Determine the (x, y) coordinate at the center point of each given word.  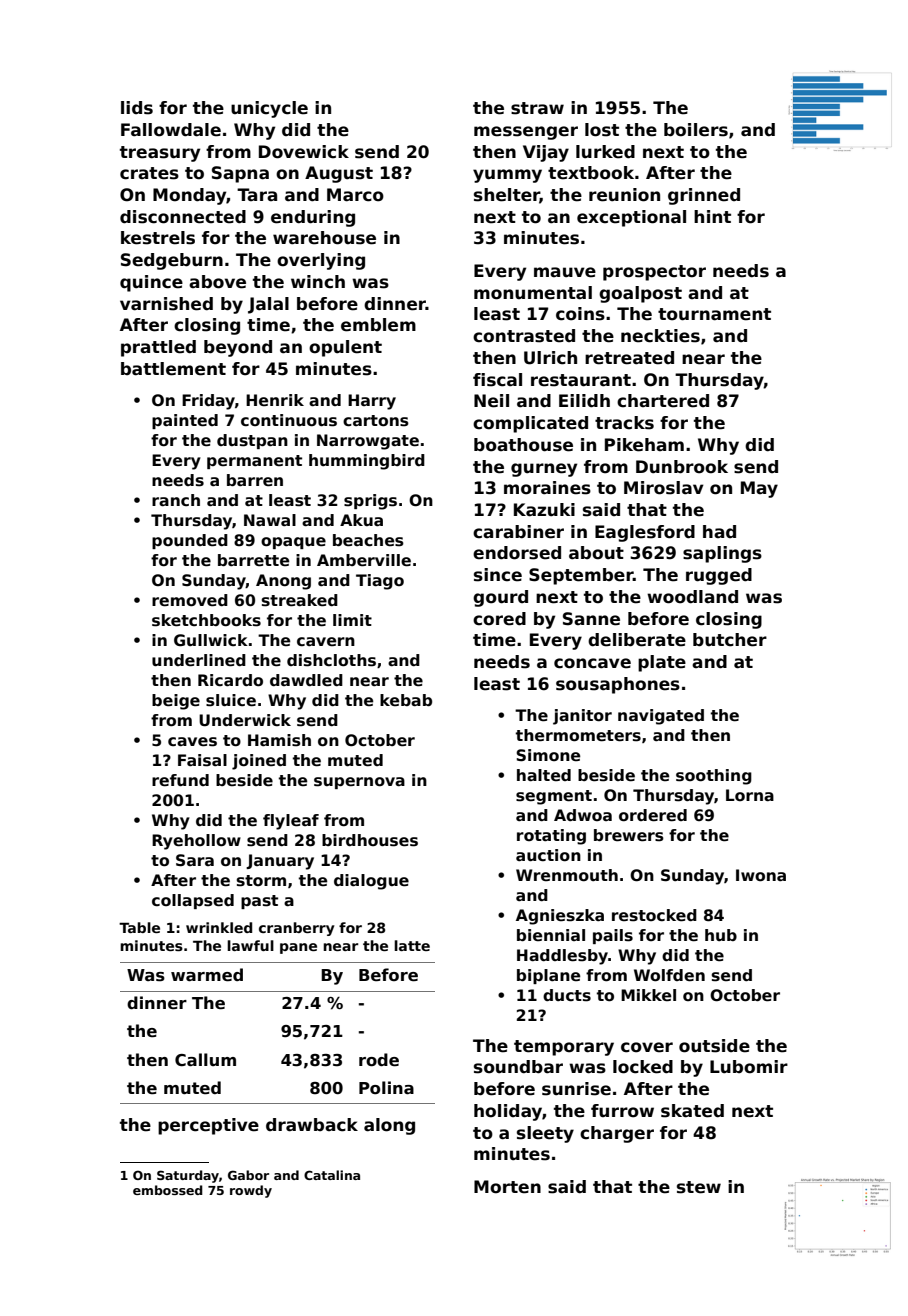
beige (176, 702)
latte (412, 945)
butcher (730, 640)
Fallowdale (171, 130)
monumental (533, 293)
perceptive (208, 1126)
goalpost (640, 294)
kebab (406, 700)
